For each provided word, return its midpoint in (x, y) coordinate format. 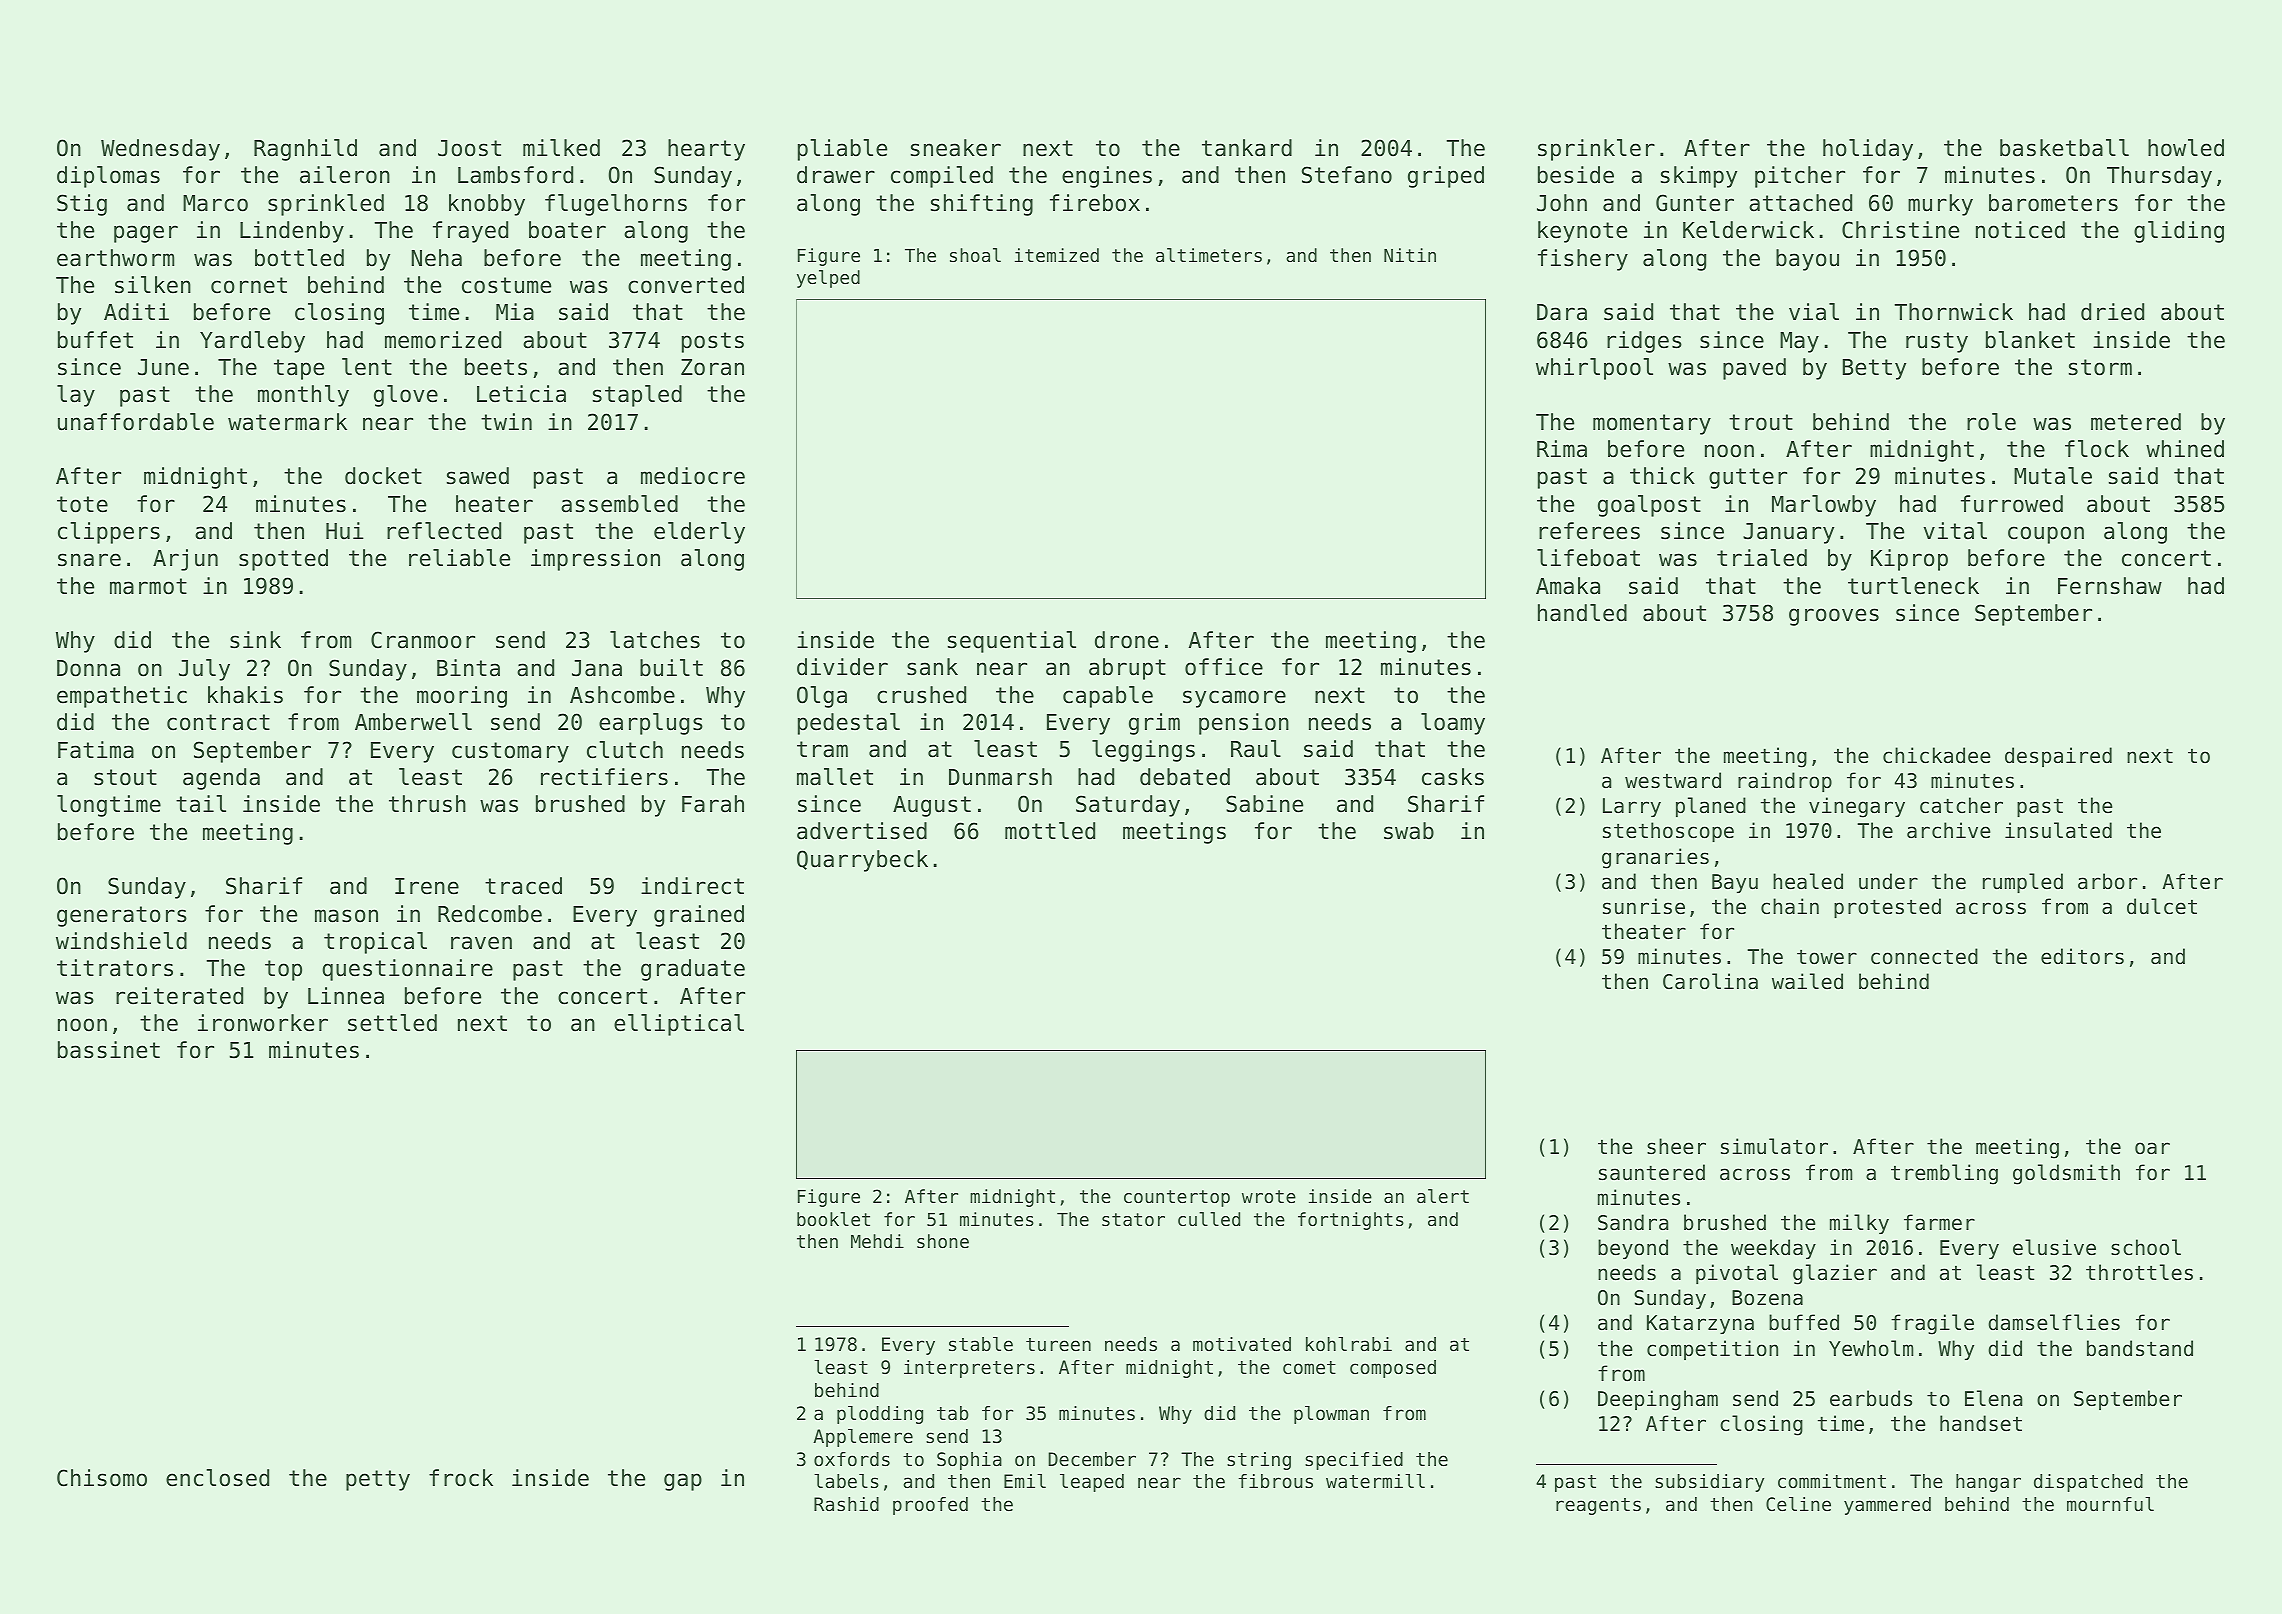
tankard (1247, 148)
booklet (833, 1219)
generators (122, 916)
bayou (1807, 260)
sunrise (1644, 906)
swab (1409, 831)
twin (506, 421)
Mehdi (877, 1241)
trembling (1944, 1174)
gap (683, 1482)
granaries (1655, 858)
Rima (1562, 449)
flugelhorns (616, 205)
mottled (1050, 831)
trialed (1762, 558)
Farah (713, 804)
